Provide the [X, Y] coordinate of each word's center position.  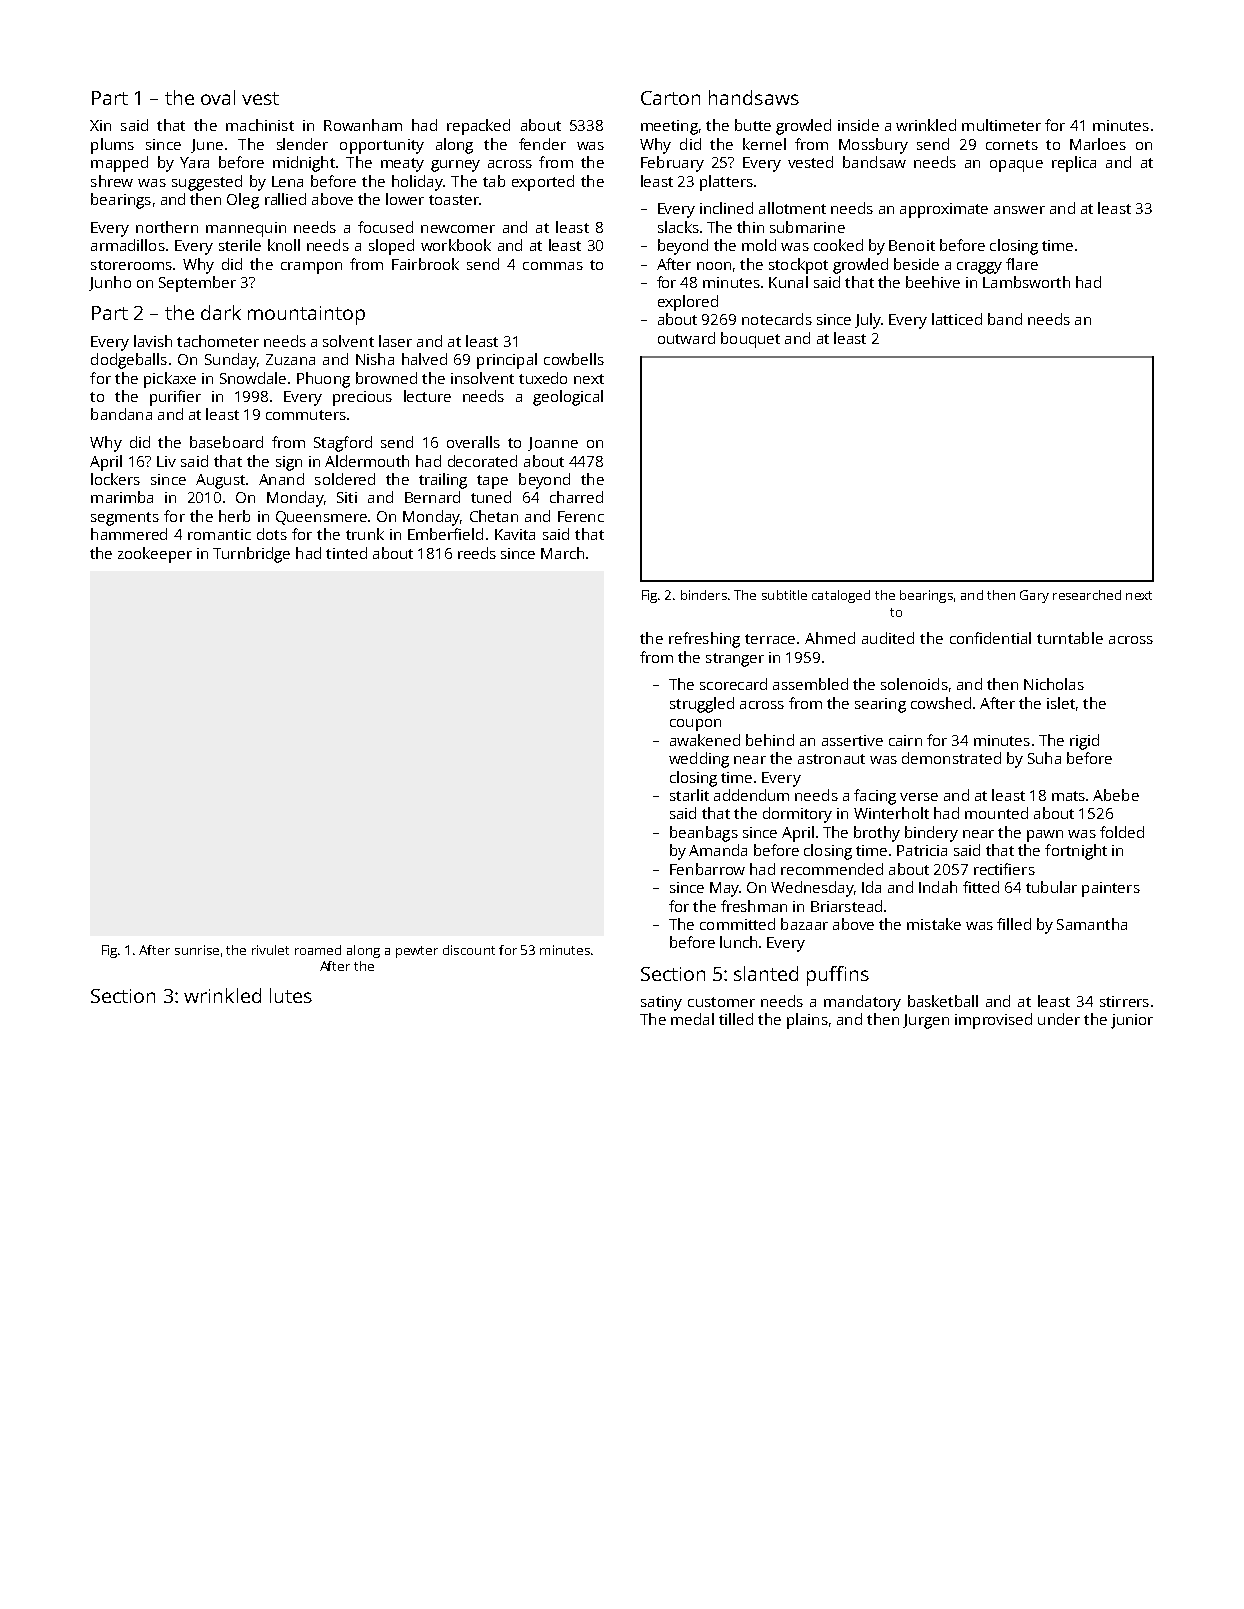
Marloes [1098, 144]
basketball [943, 1001]
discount [469, 950]
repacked [478, 127]
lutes [291, 995]
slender [302, 144]
